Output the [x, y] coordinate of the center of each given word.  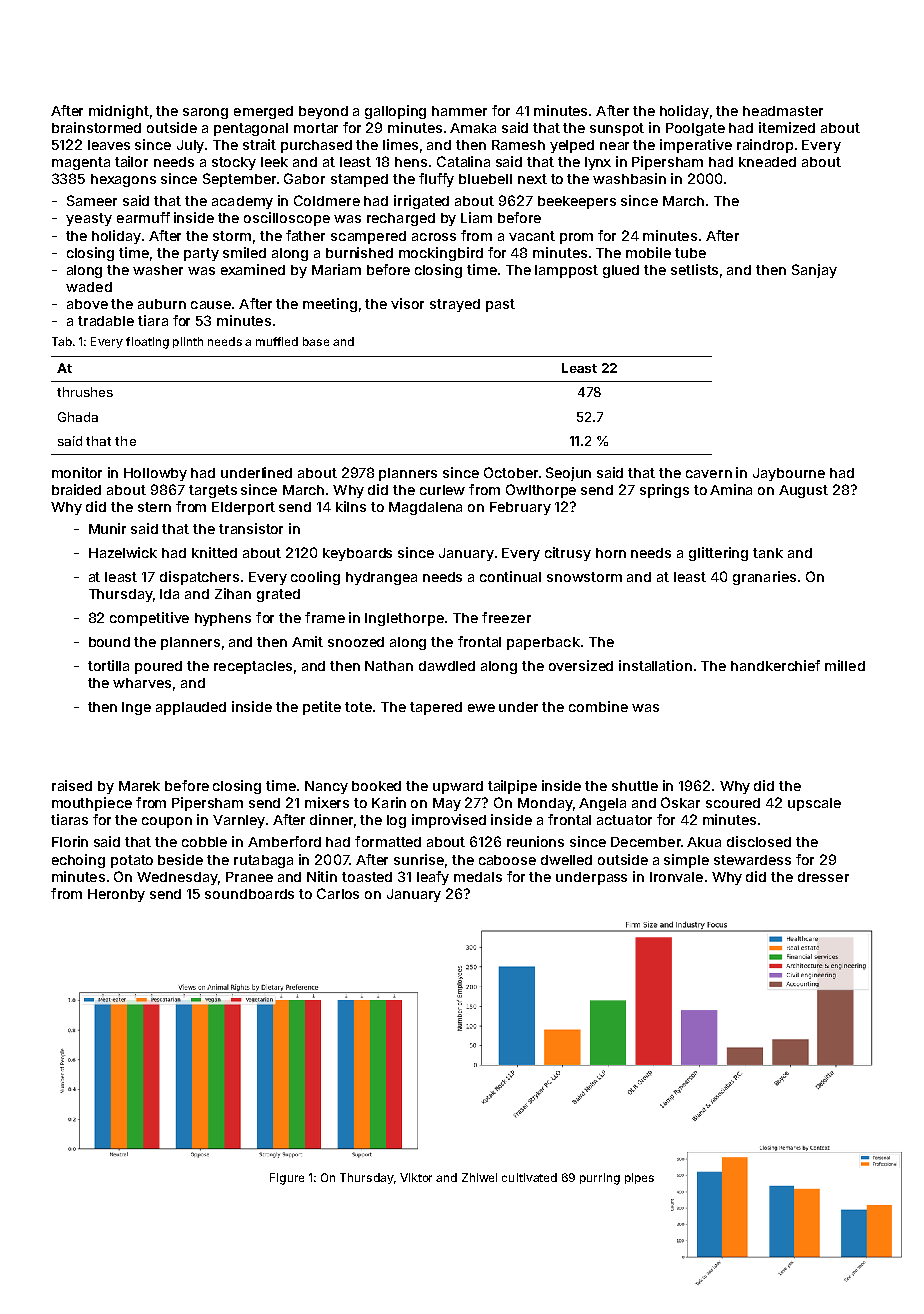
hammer [459, 111]
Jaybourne [789, 474]
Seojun [568, 474]
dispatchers [199, 578]
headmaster [783, 111]
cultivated [529, 1177]
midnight [119, 112]
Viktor [416, 1177]
